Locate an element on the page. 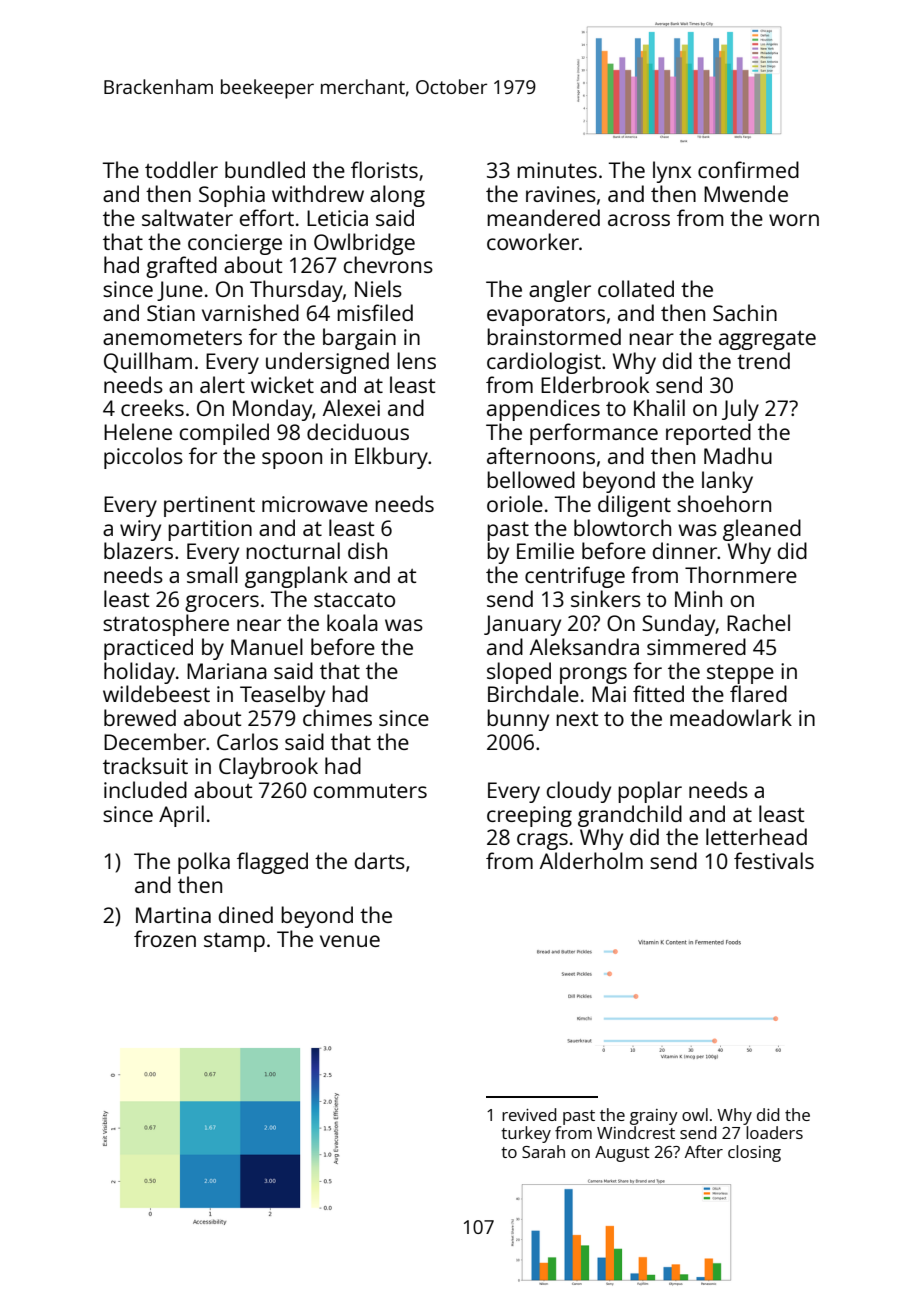  venue is located at coordinates (350, 941).
